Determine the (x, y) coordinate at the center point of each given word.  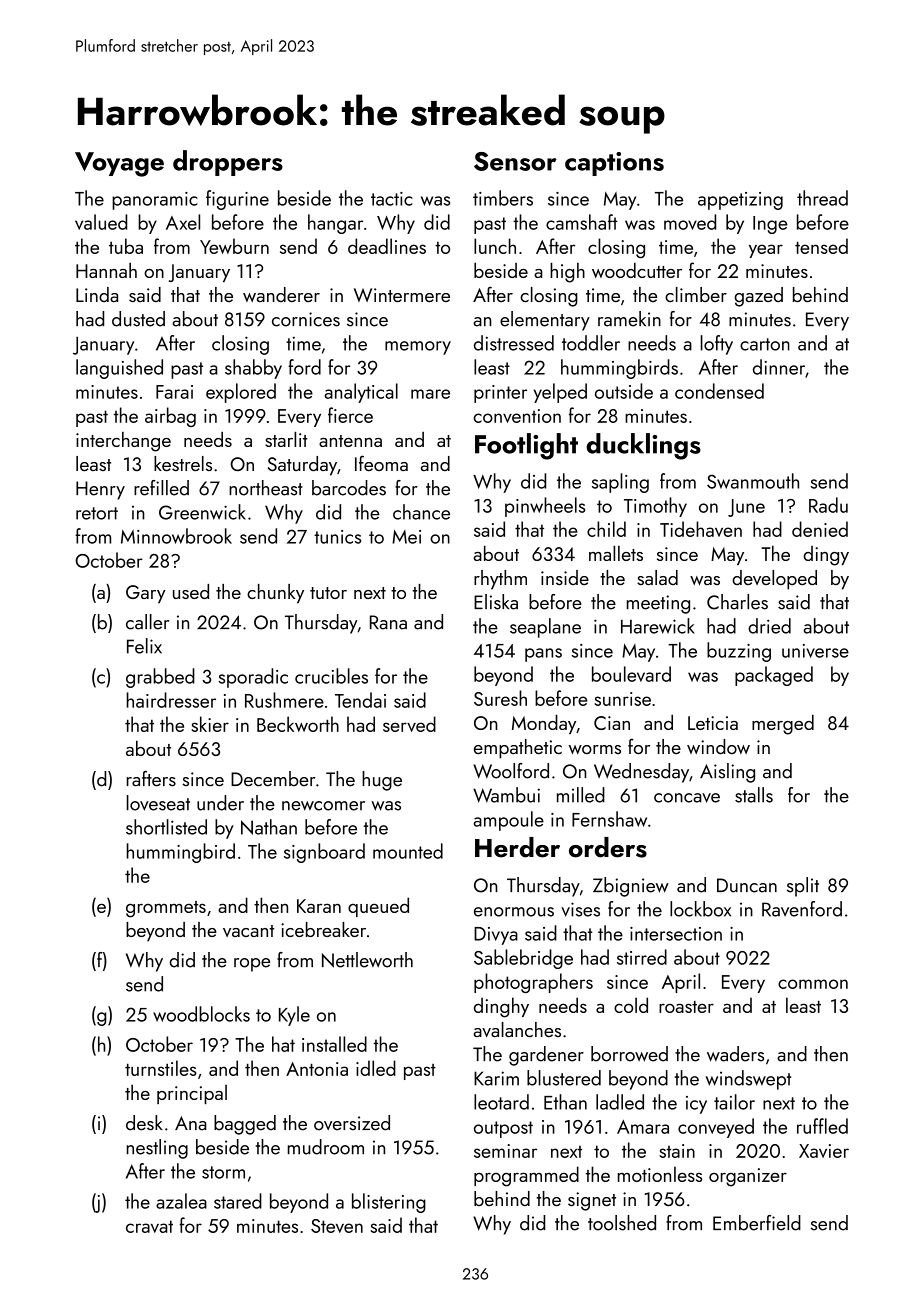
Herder (517, 847)
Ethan (565, 1102)
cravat (149, 1226)
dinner (779, 367)
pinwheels (545, 507)
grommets (166, 909)
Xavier (824, 1151)
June (746, 508)
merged (783, 724)
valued (101, 222)
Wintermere (402, 295)
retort (97, 513)
